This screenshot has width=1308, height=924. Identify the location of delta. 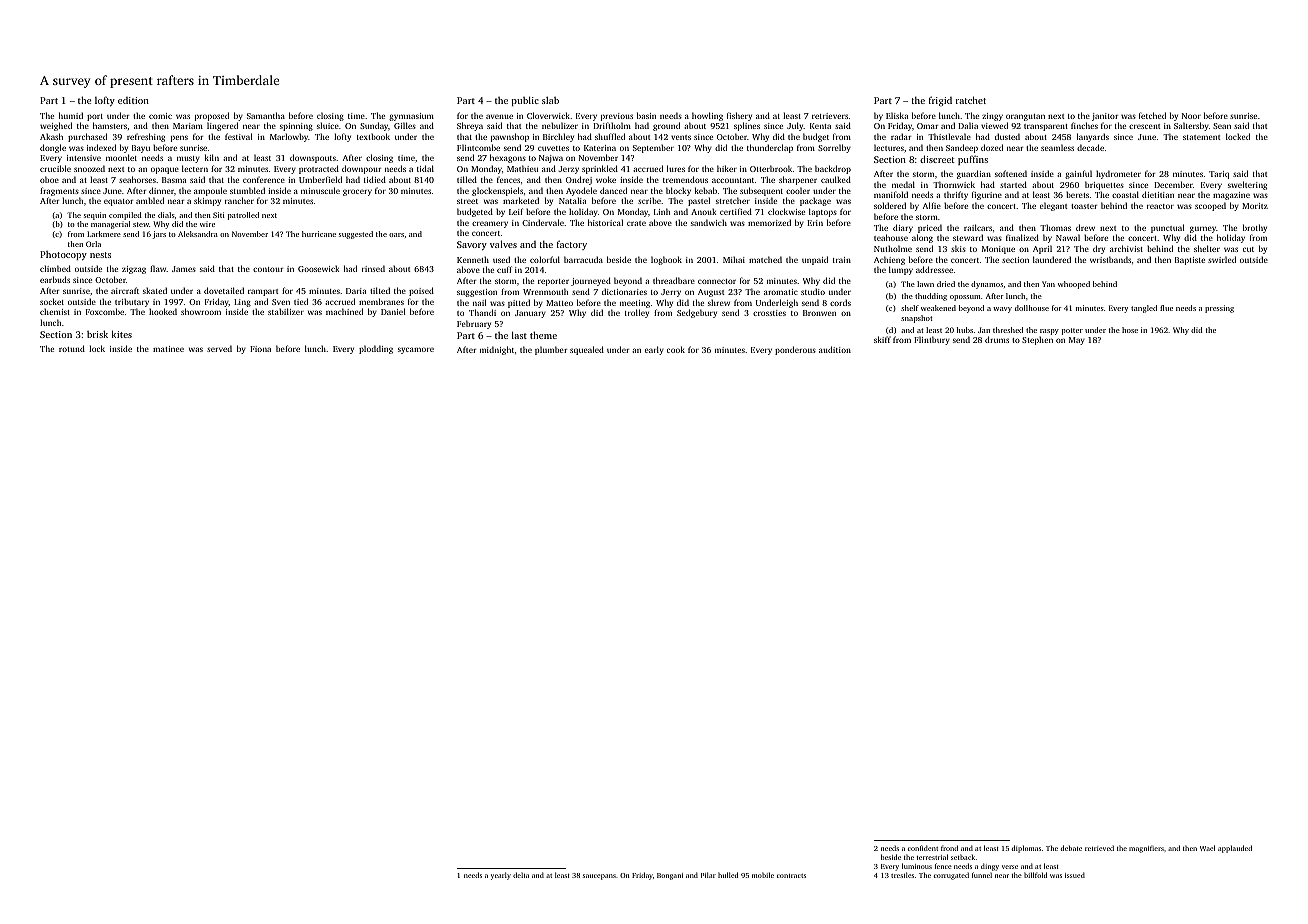
(521, 875).
